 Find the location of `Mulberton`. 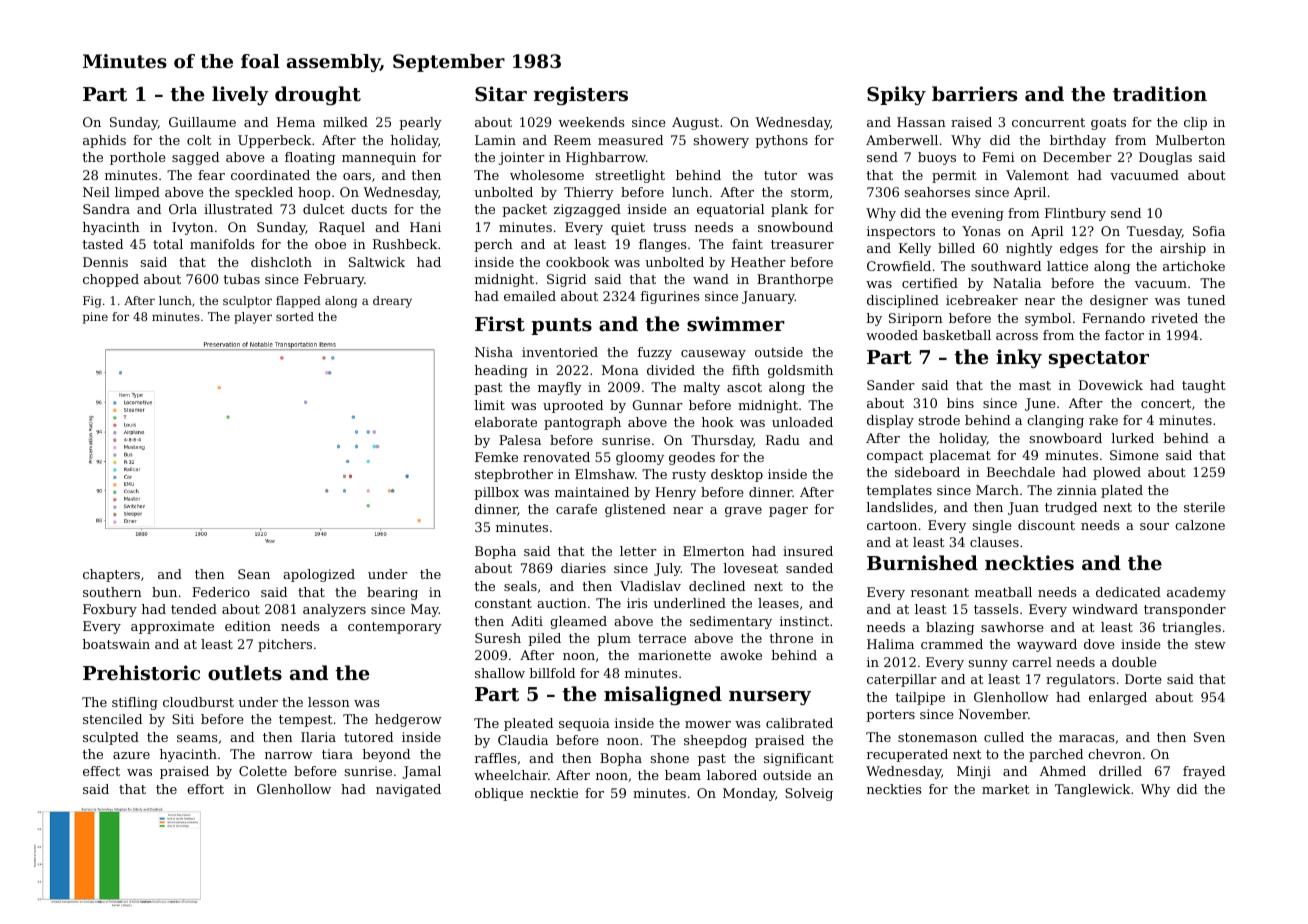

Mulberton is located at coordinates (1190, 140).
